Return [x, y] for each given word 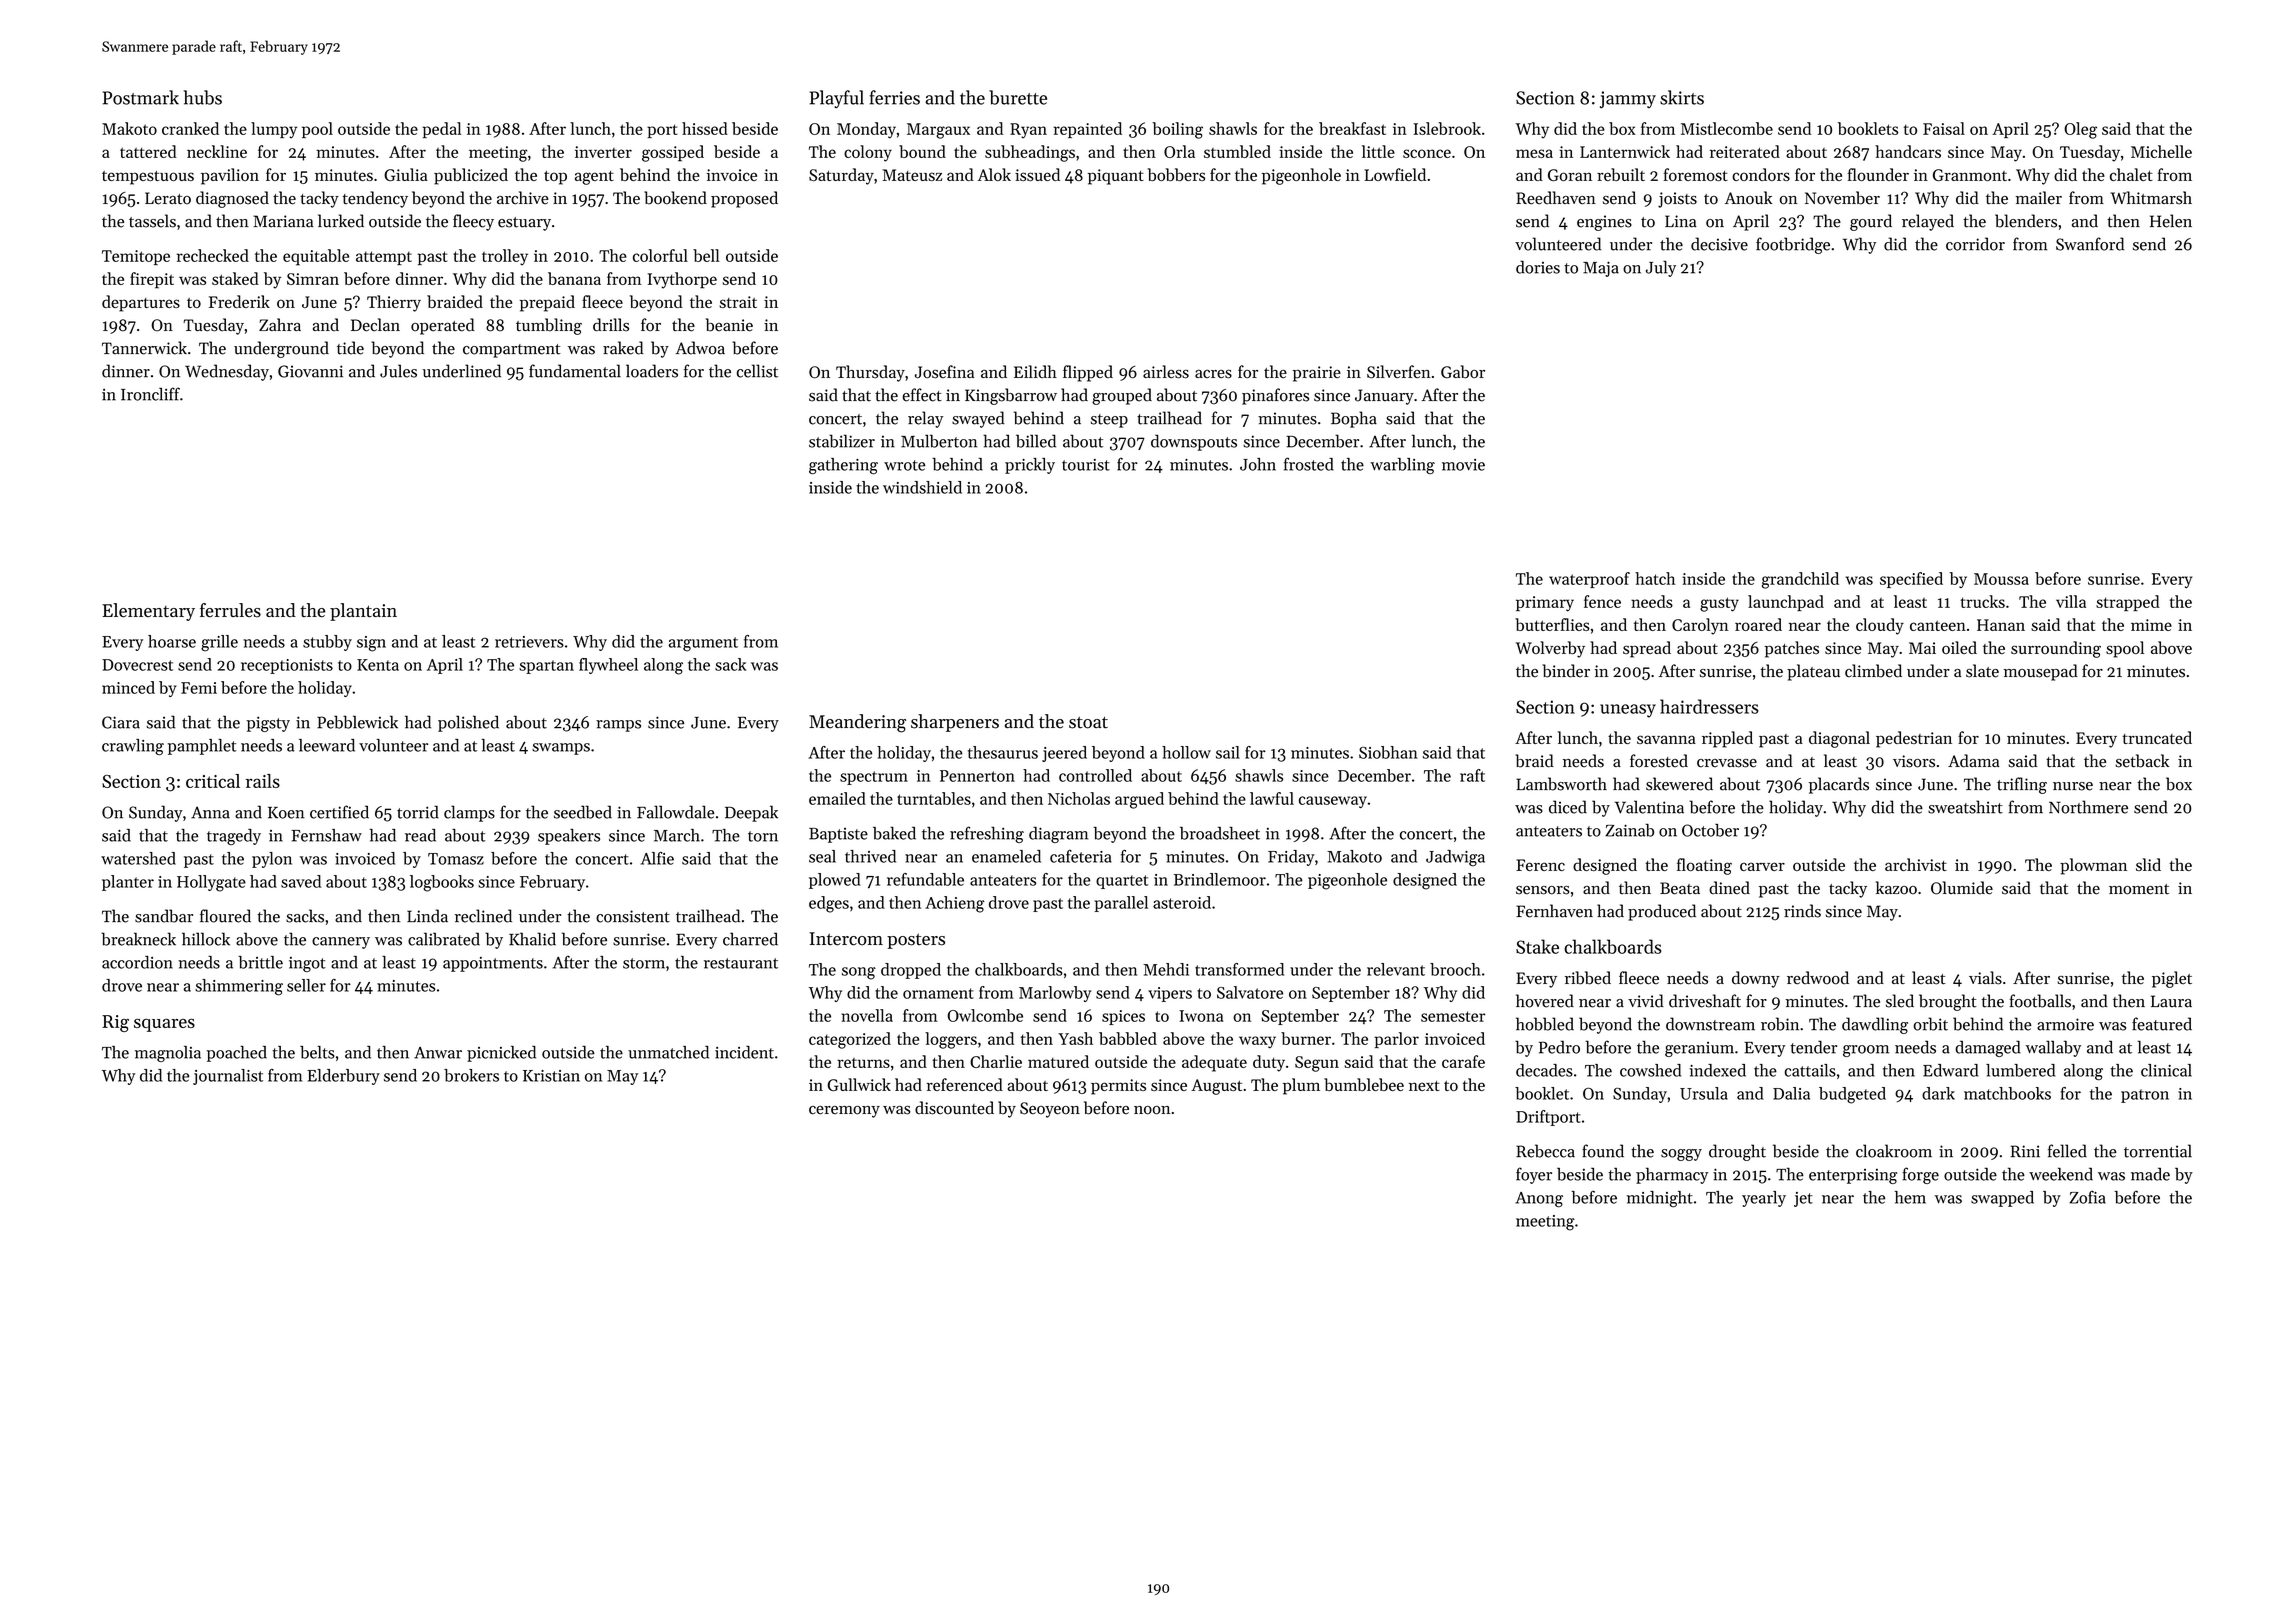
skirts [1682, 97]
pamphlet [202, 747]
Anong [1539, 1200]
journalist [228, 1077]
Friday [1291, 858]
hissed [705, 128]
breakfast [1352, 128]
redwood [1818, 978]
